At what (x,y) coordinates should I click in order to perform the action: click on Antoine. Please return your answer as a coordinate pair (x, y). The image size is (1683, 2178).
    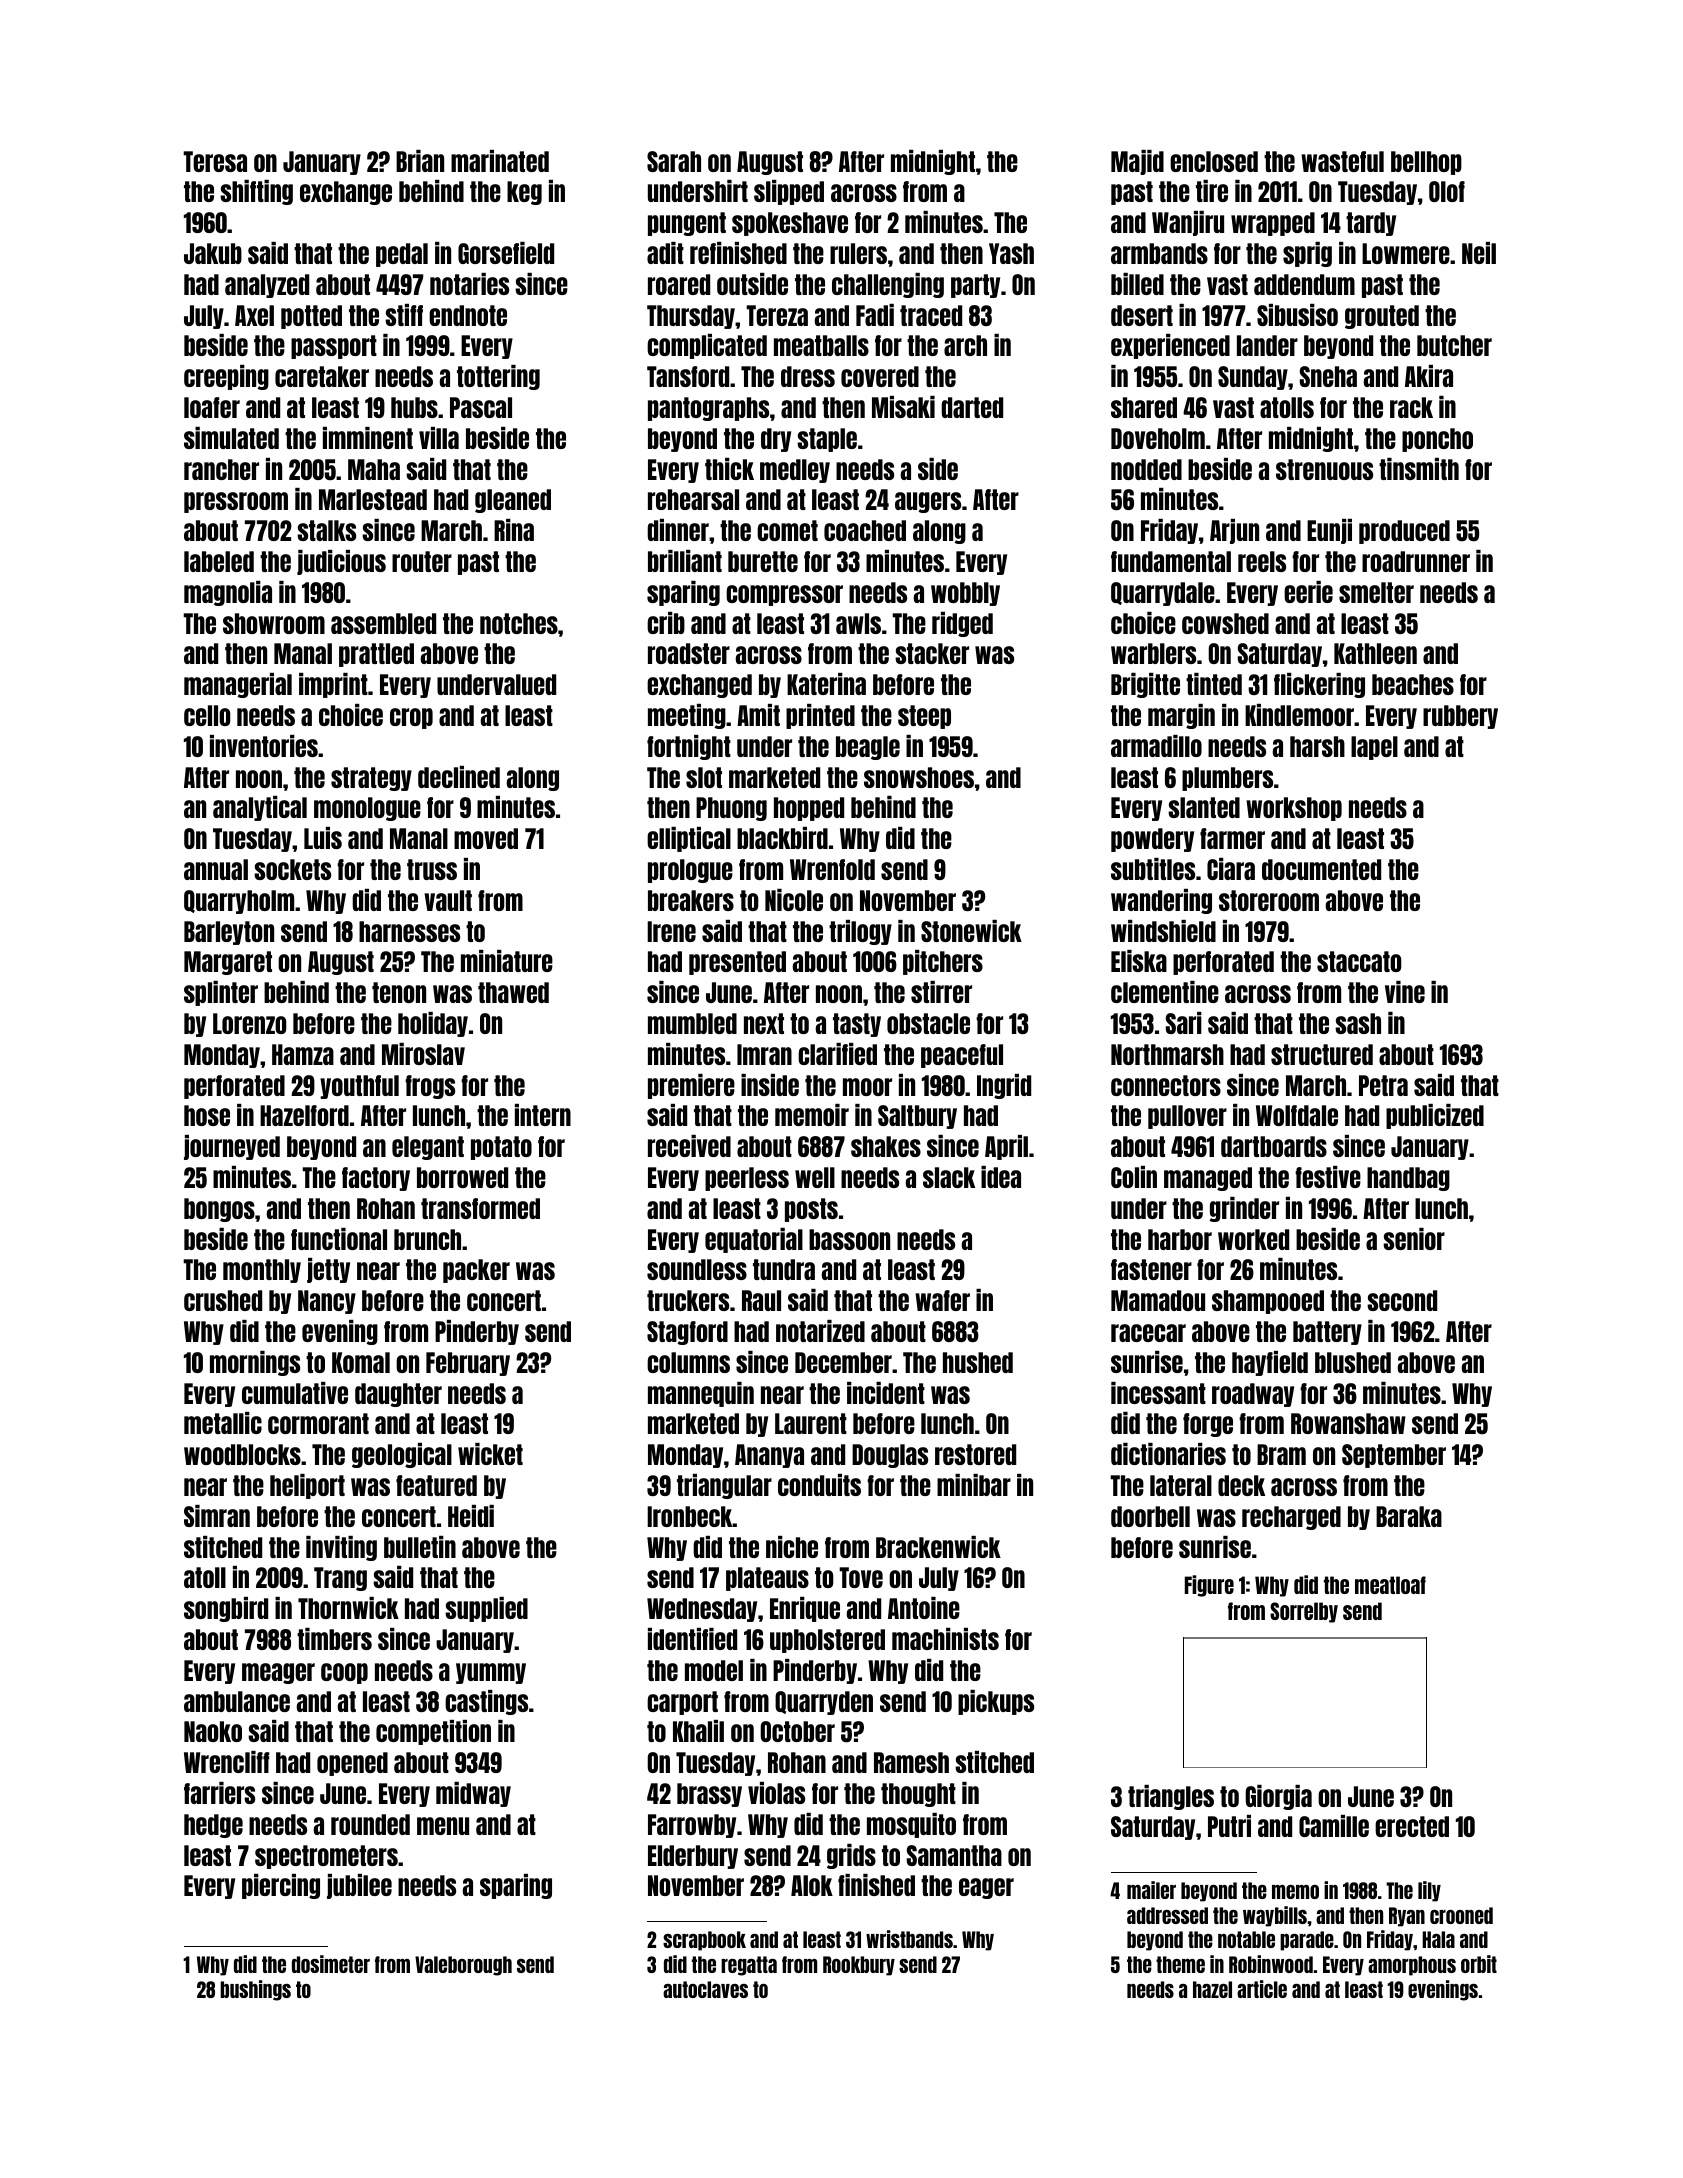
    Looking at the image, I should click on (924, 1608).
